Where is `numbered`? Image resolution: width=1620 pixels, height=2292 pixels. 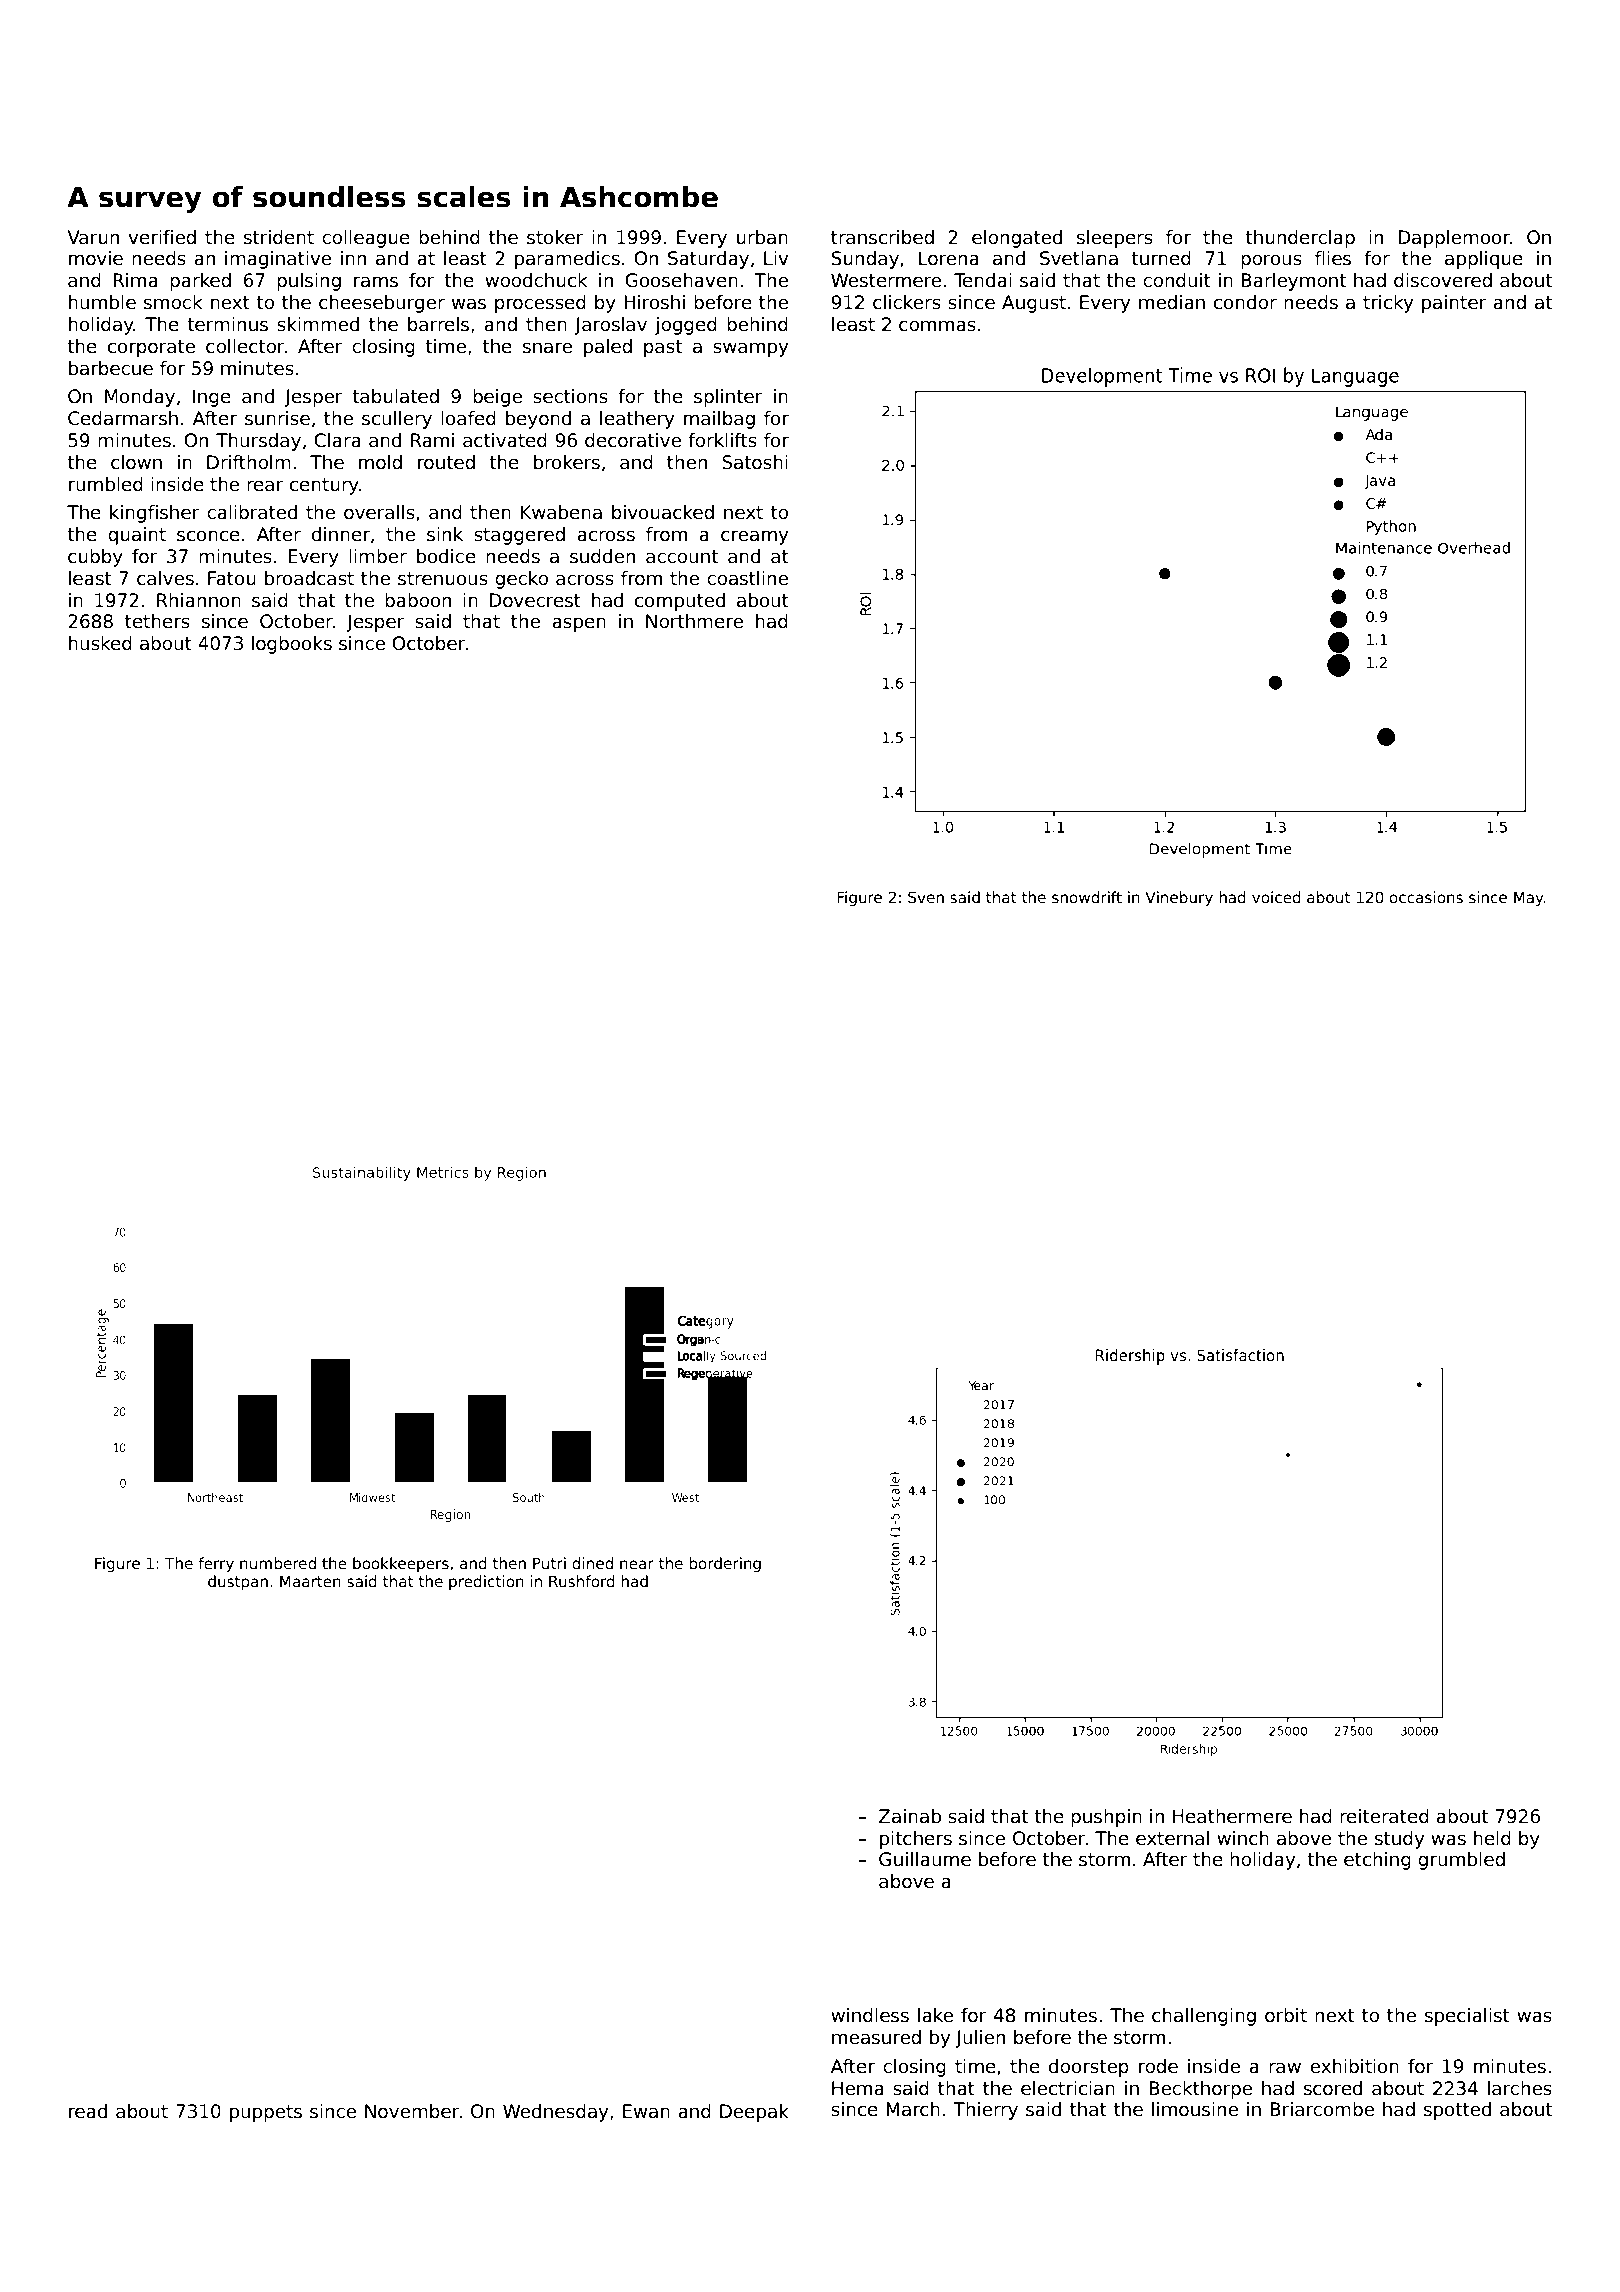 numbered is located at coordinates (278, 1563).
